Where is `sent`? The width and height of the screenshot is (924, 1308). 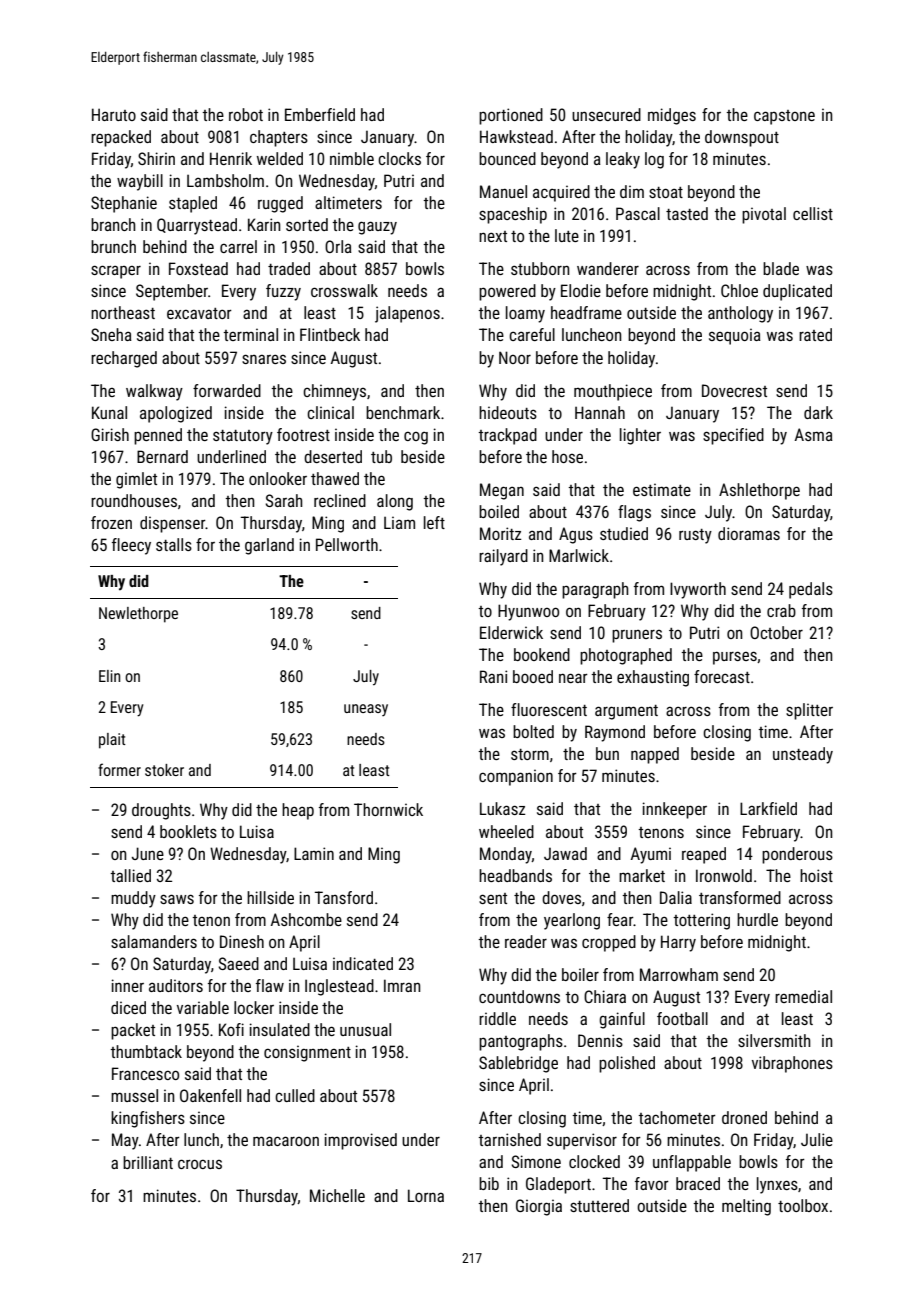
sent is located at coordinates (493, 898).
